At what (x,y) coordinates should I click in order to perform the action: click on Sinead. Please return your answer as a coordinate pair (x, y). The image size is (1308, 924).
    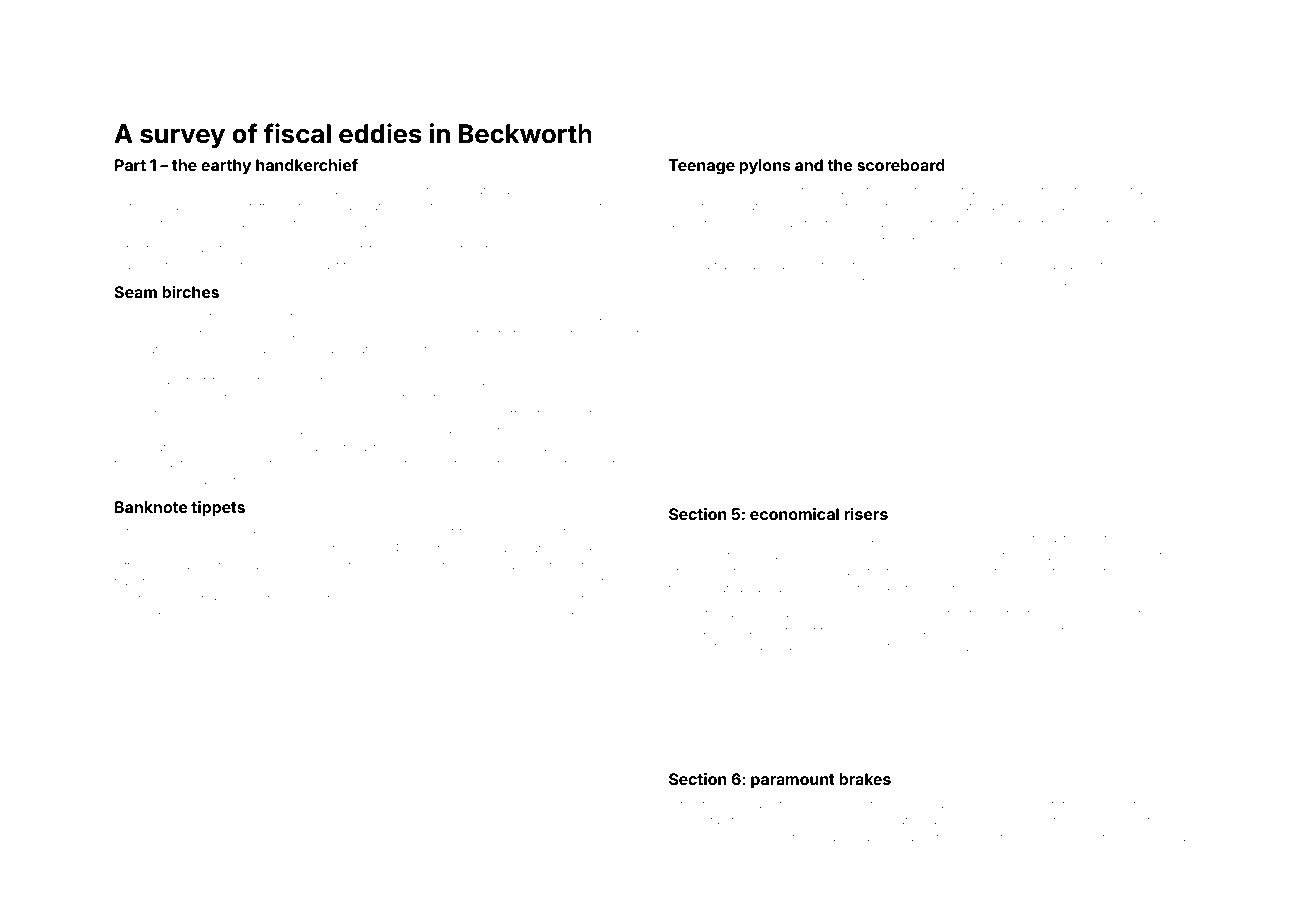
    Looking at the image, I should click on (1173, 837).
